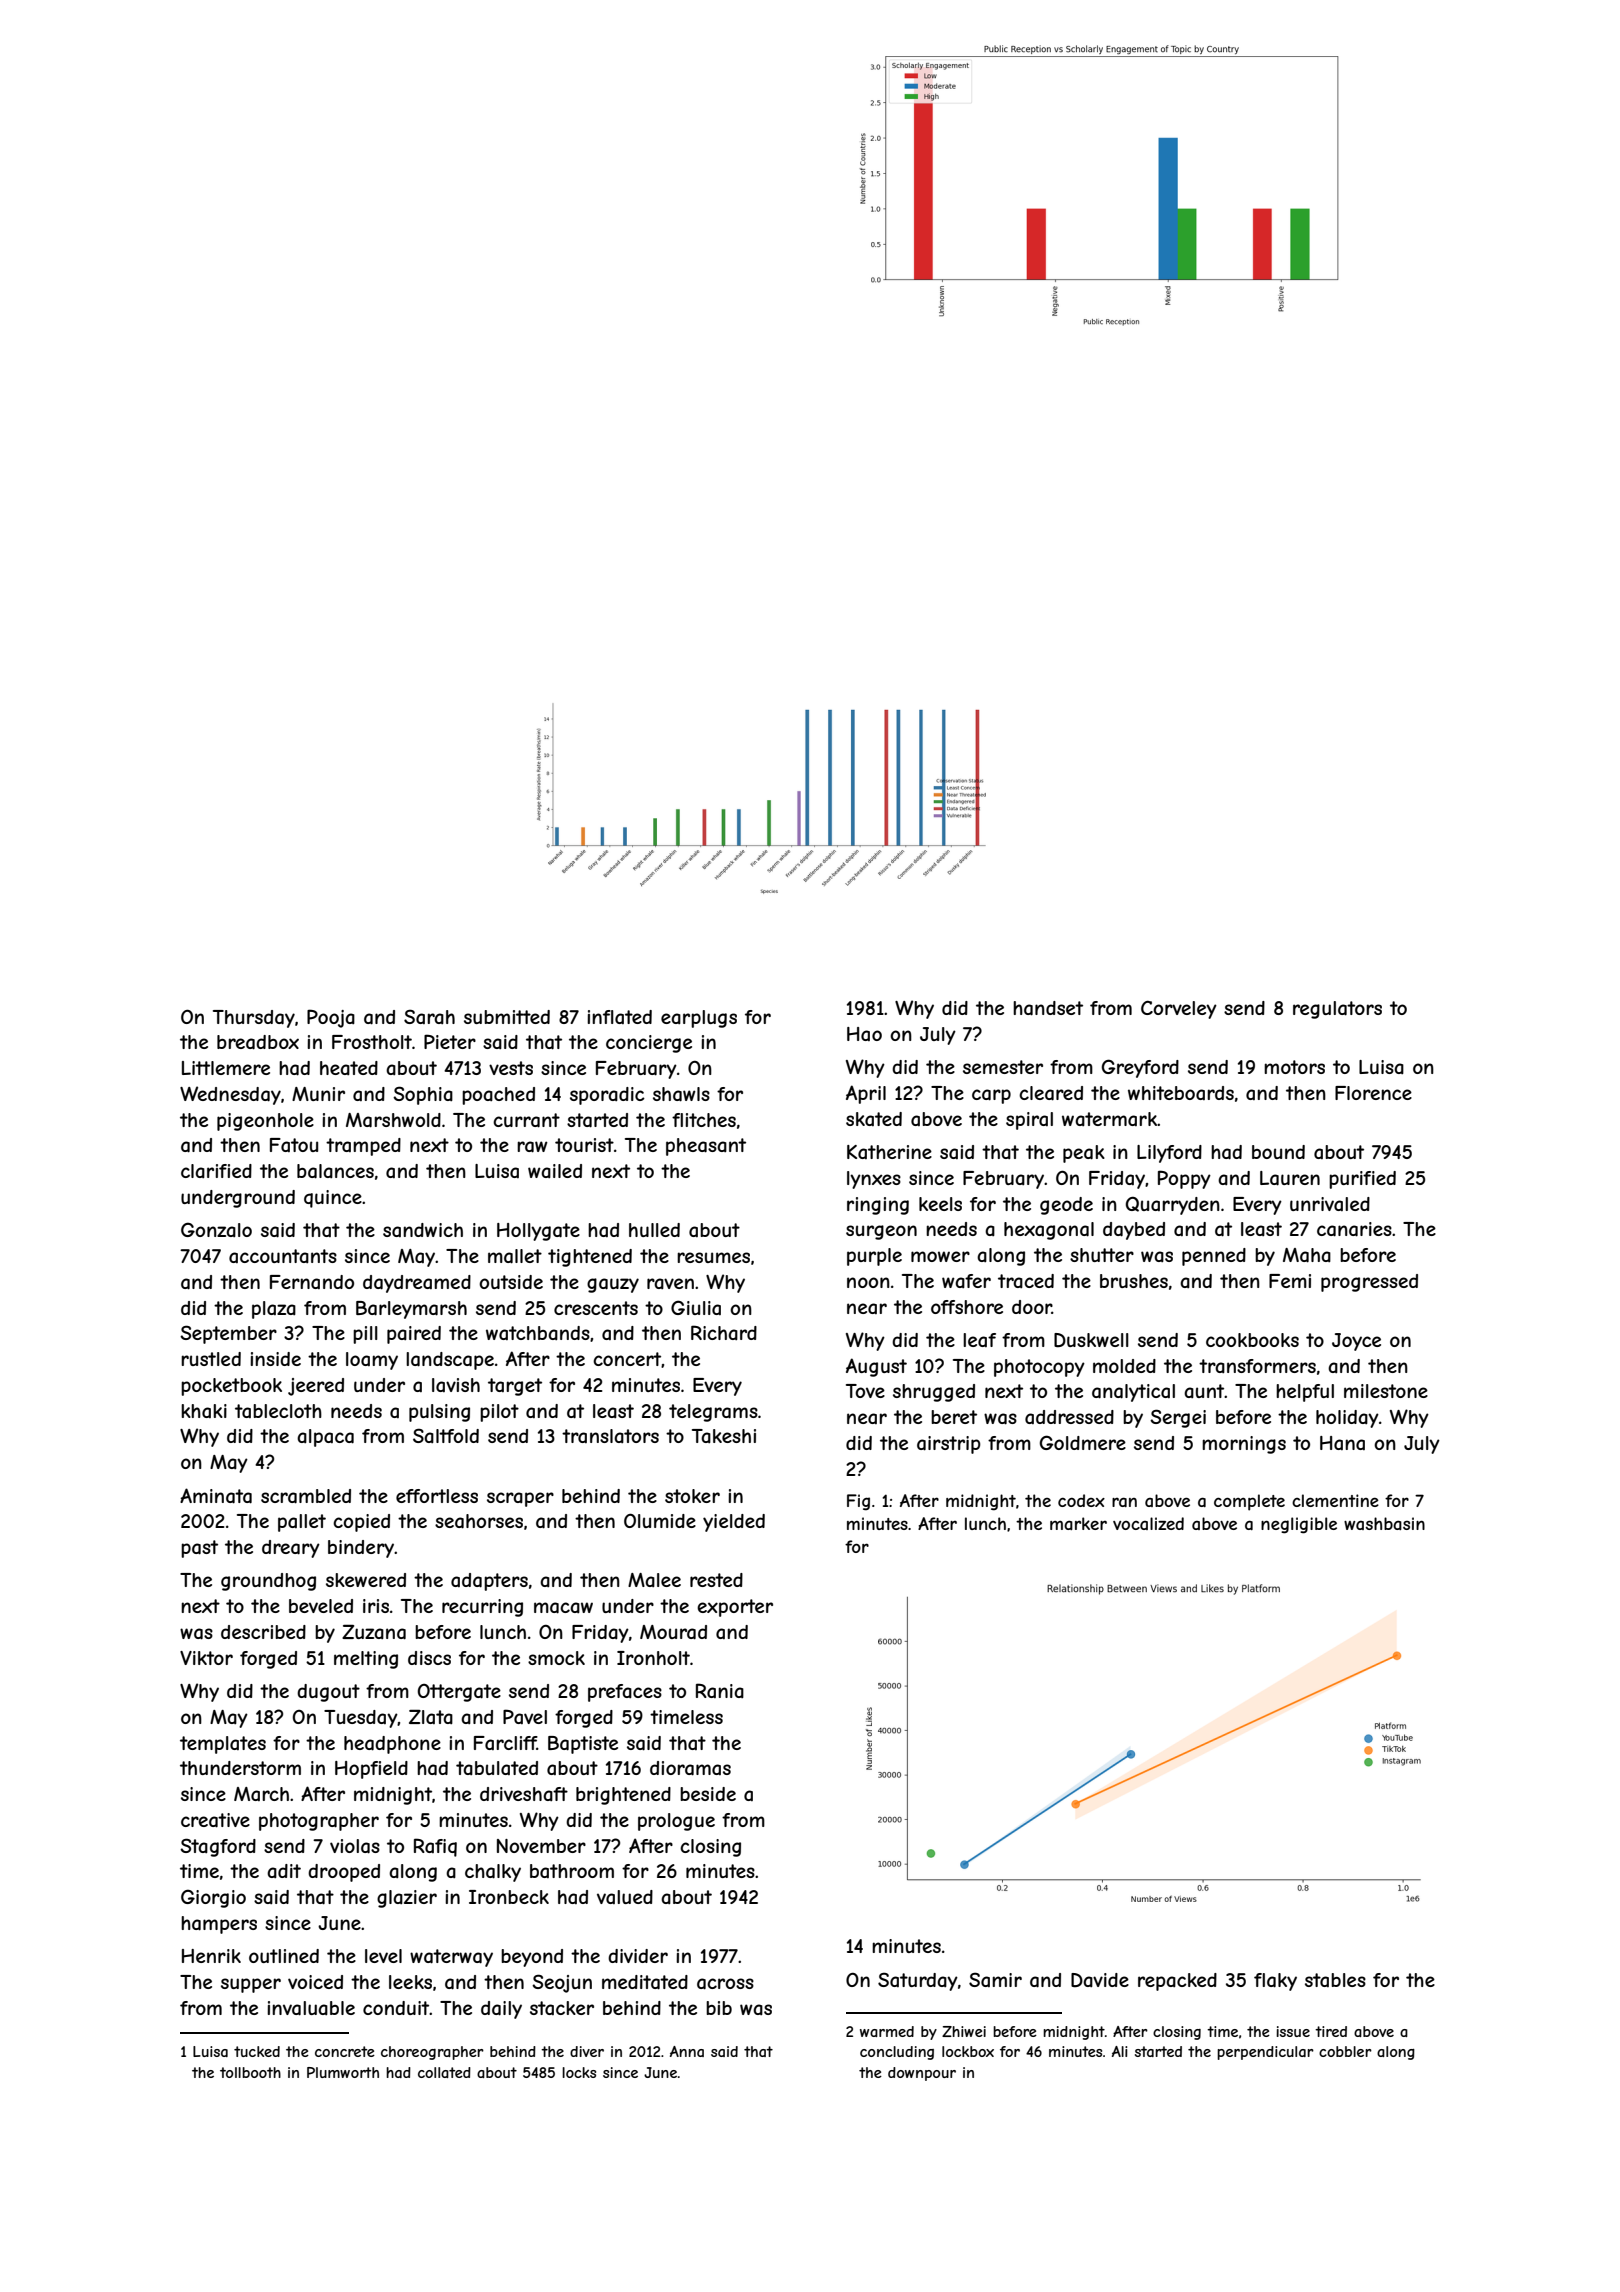 The height and width of the screenshot is (2292, 1620). I want to click on Plumworth, so click(343, 2072).
